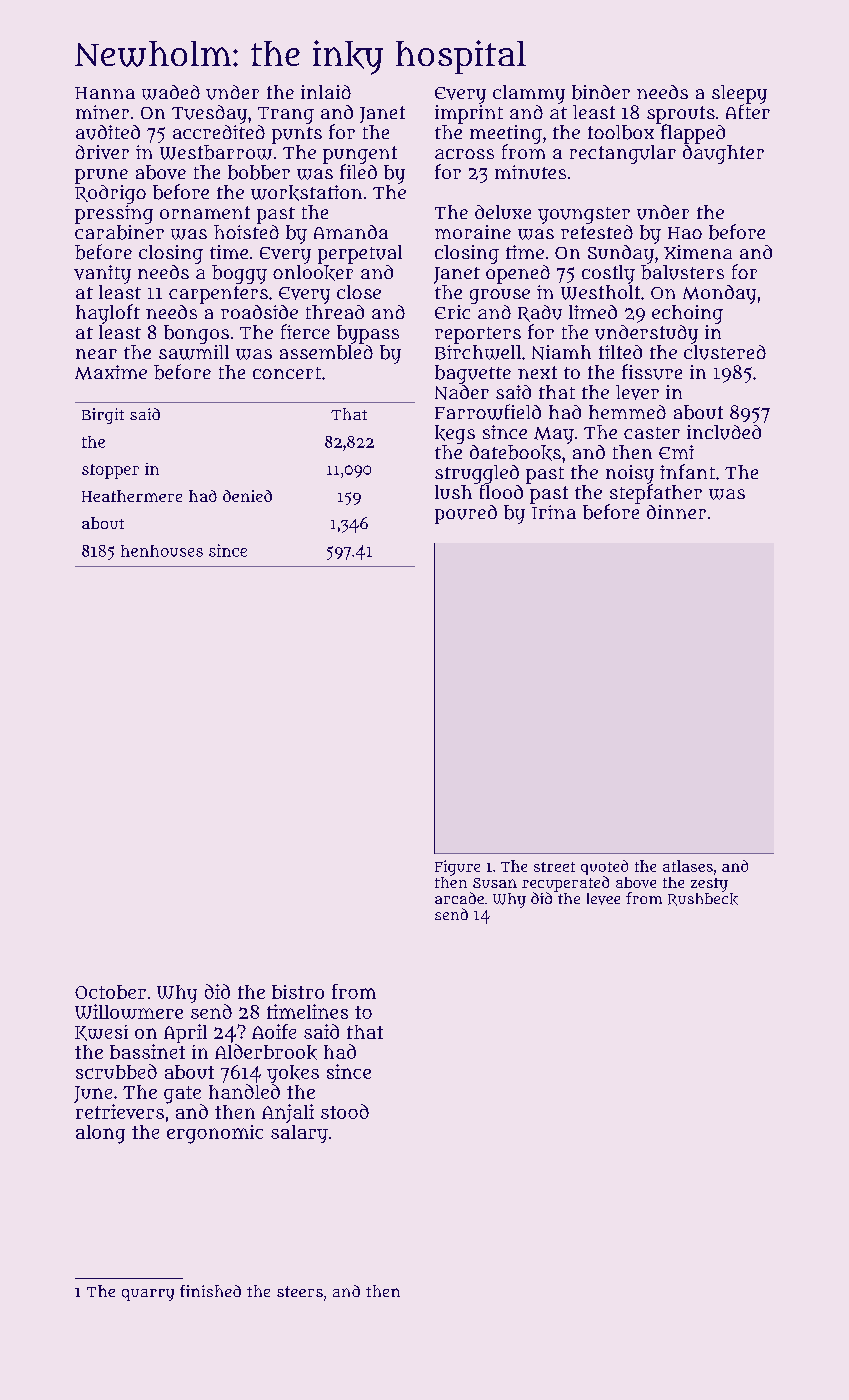 The image size is (849, 1400). I want to click on accredited, so click(219, 132).
